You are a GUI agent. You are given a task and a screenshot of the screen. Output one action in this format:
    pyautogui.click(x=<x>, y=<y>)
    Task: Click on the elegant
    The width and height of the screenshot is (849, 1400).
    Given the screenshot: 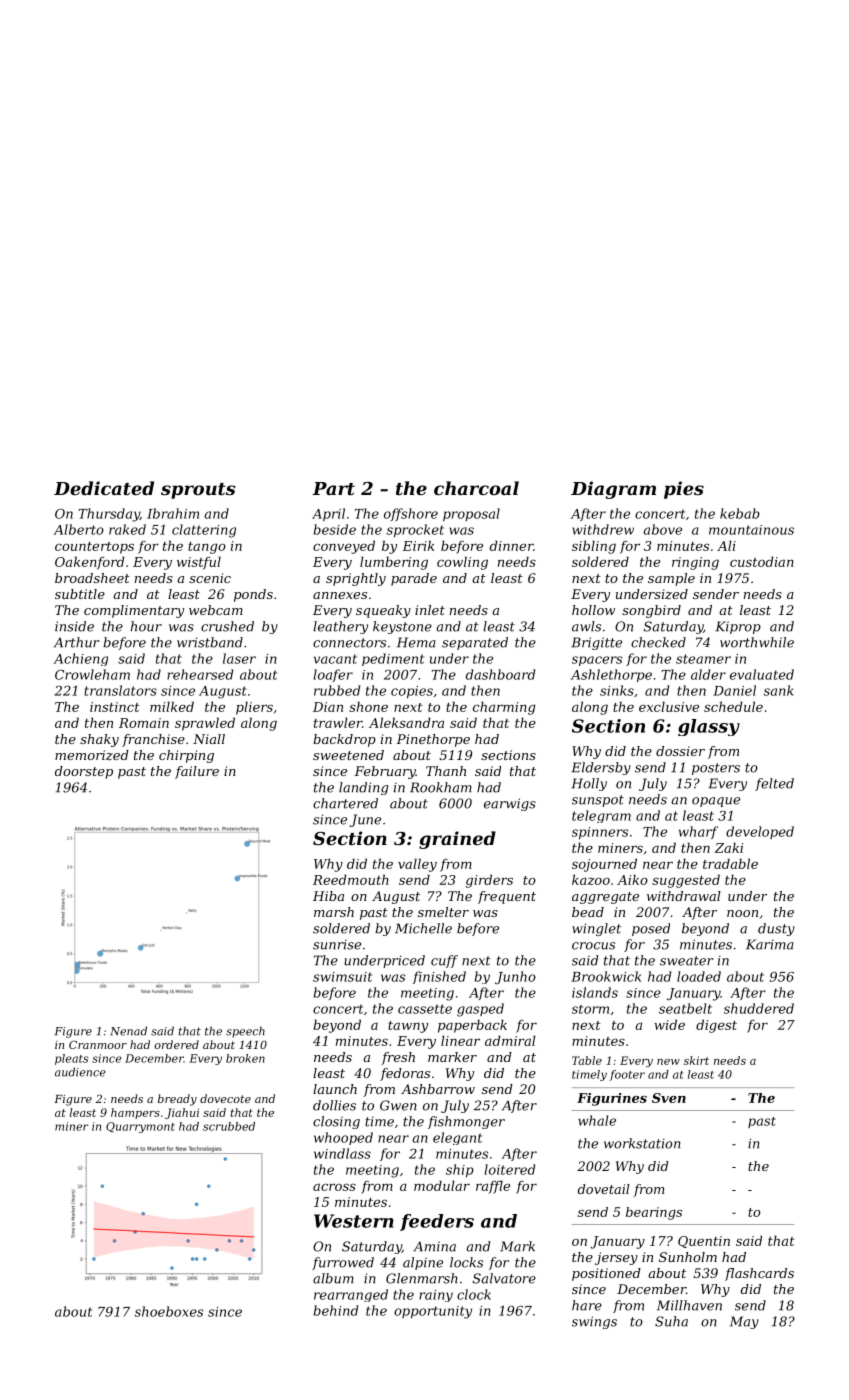 What is the action you would take?
    pyautogui.click(x=457, y=1138)
